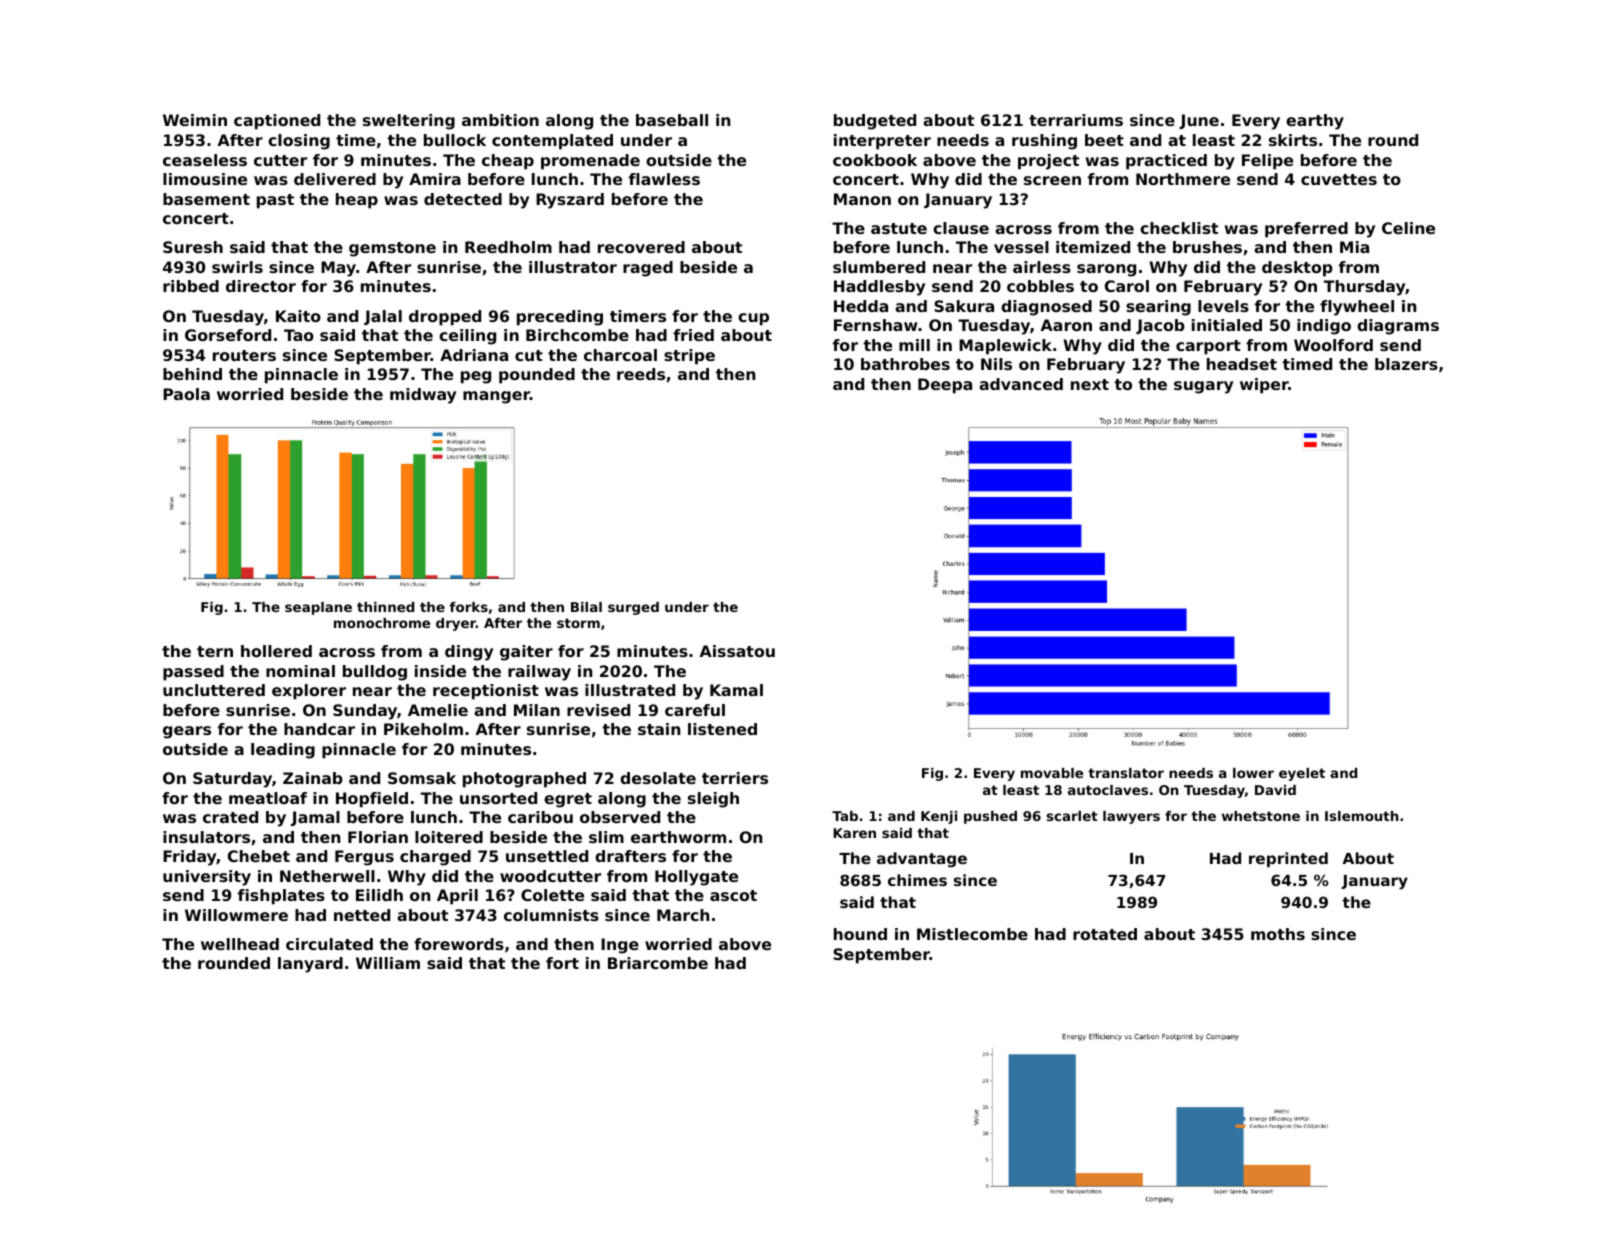  What do you see at coordinates (875, 122) in the image?
I see `budgeted` at bounding box center [875, 122].
